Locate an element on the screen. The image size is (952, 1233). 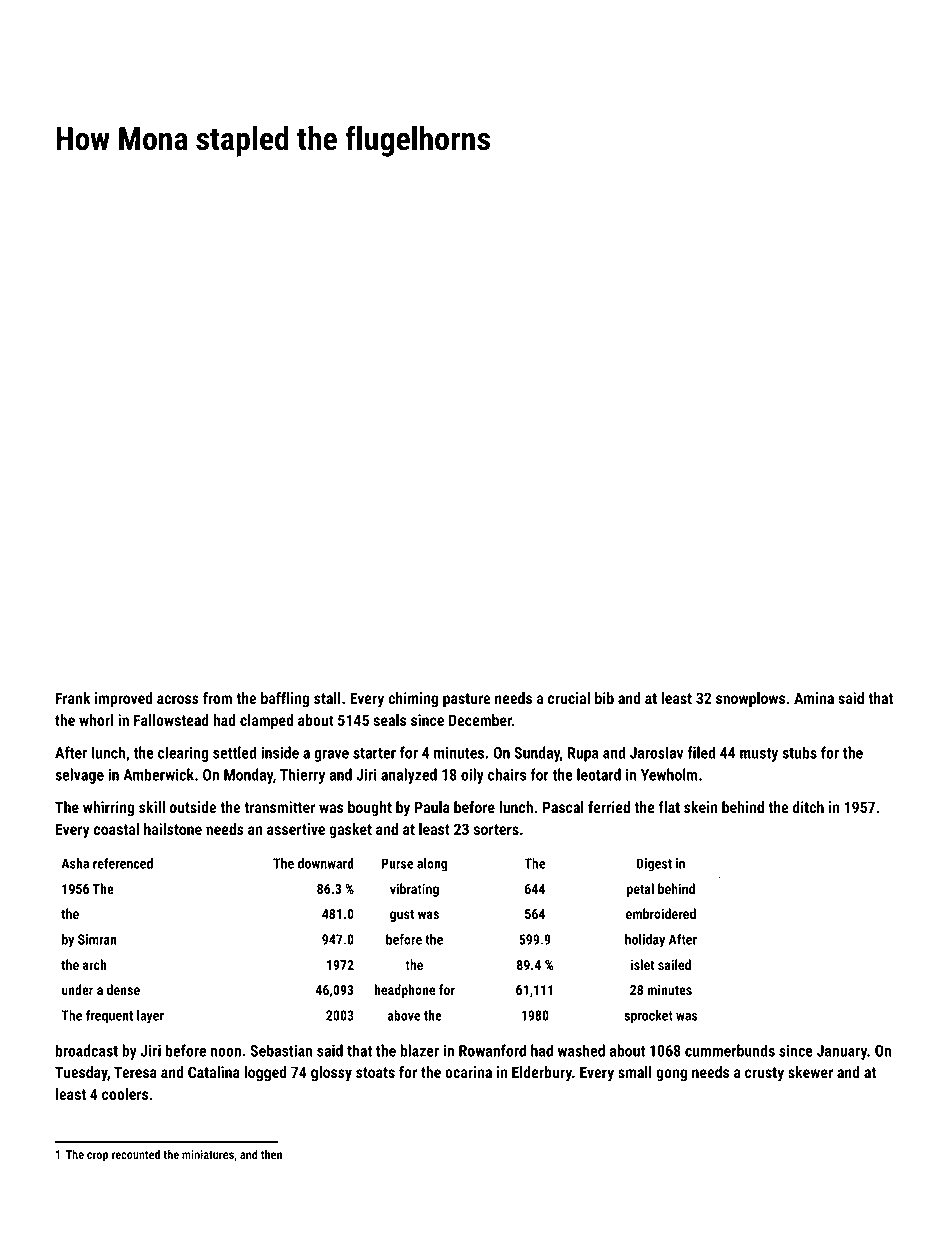
ditch is located at coordinates (808, 807).
